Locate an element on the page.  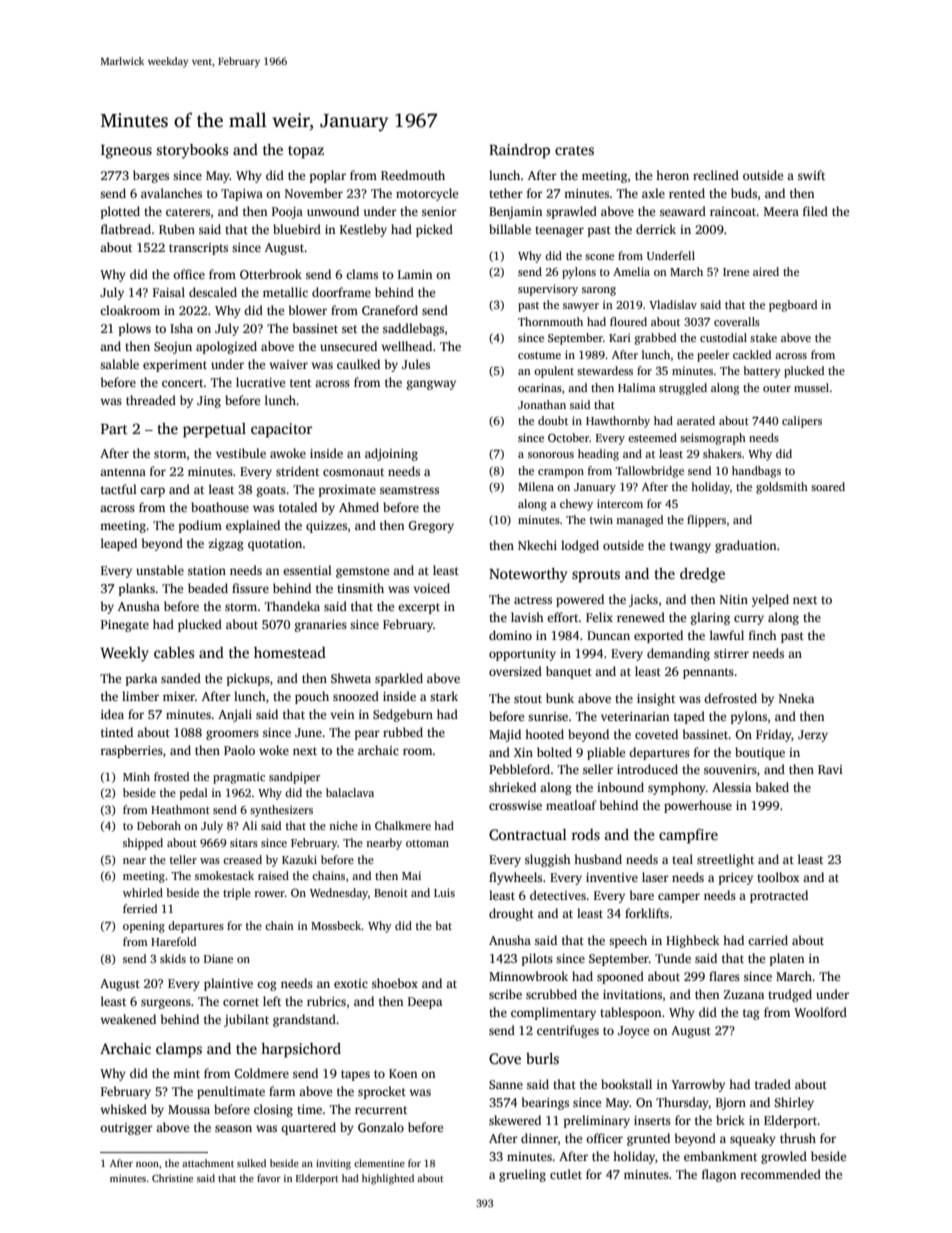
centrifuges is located at coordinates (568, 1031).
